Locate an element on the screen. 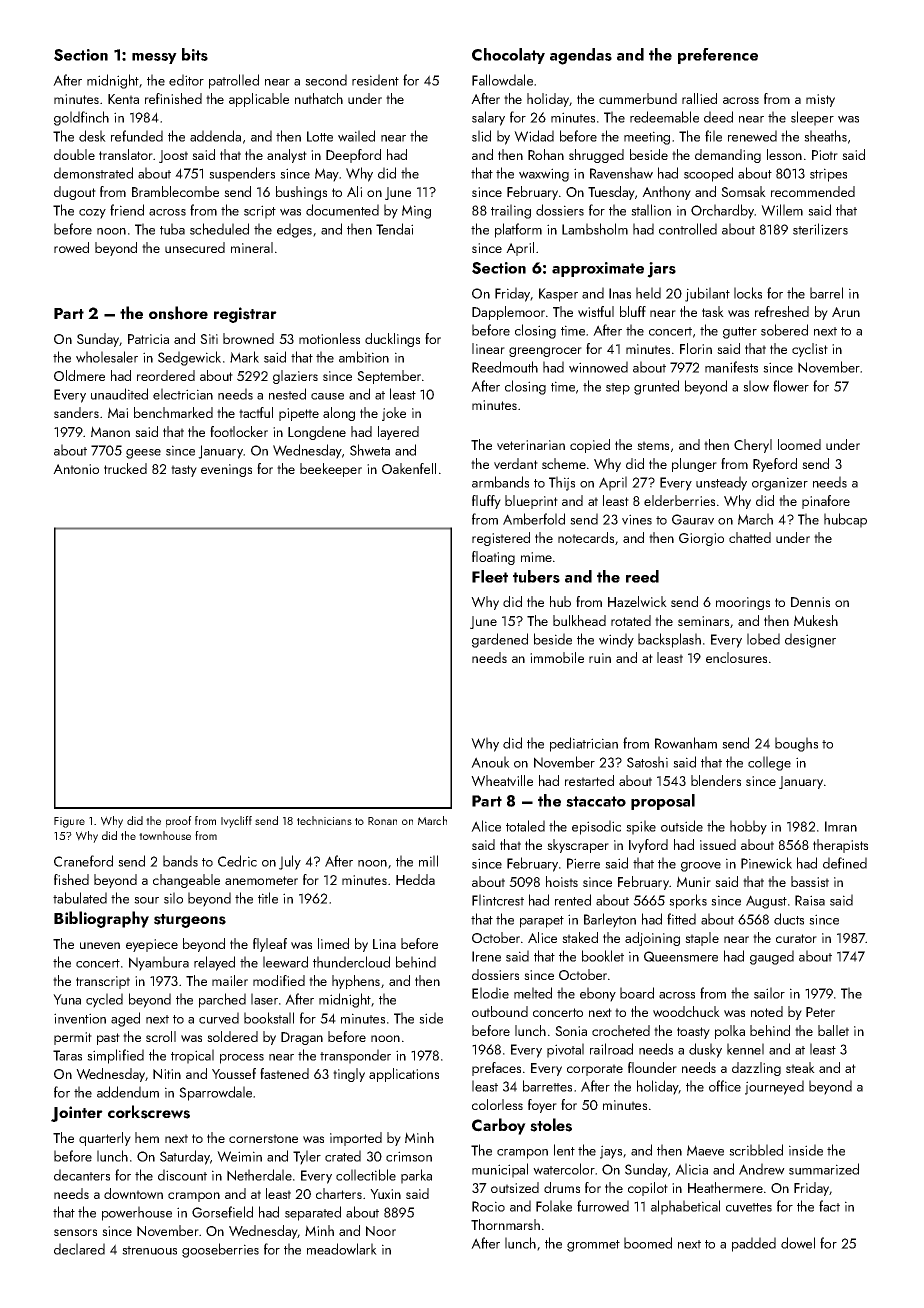 The height and width of the screenshot is (1308, 924). Flintcrest is located at coordinates (498, 900).
